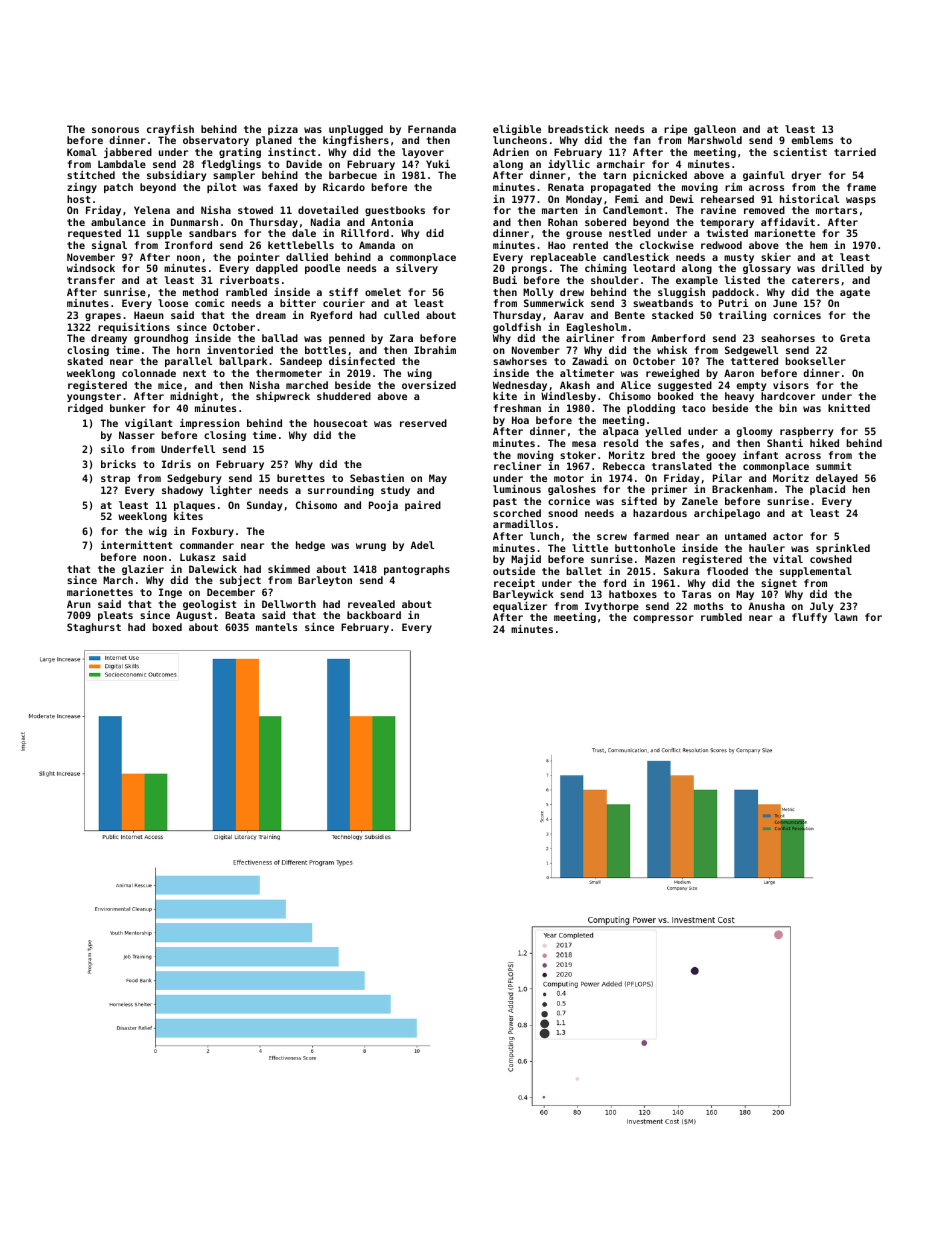 This screenshot has height=1233, width=952. I want to click on Brackenham, so click(742, 489).
